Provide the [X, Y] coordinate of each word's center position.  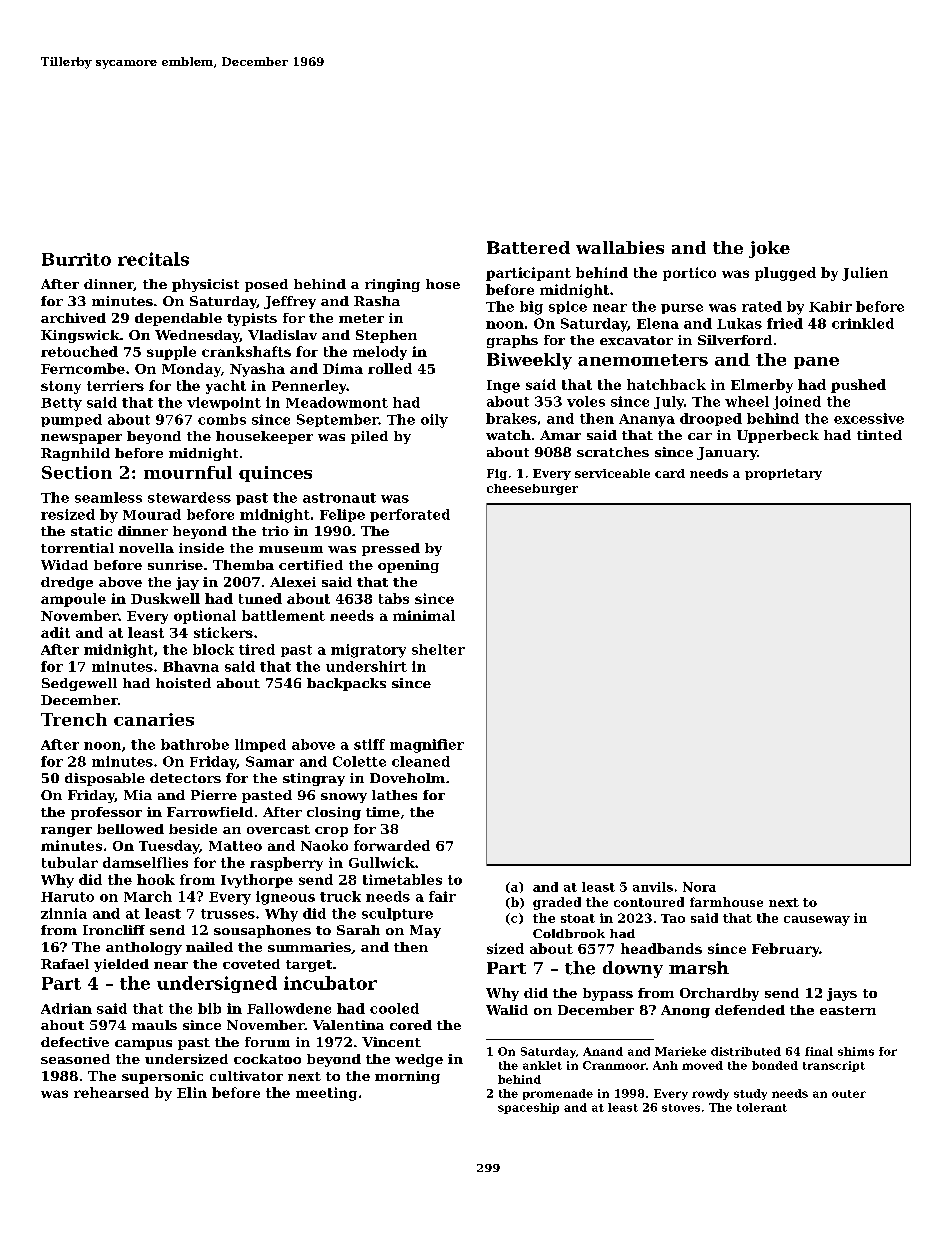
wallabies [620, 247]
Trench [74, 719]
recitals [153, 259]
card [670, 473]
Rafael [65, 964]
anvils [653, 887]
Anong [685, 1011]
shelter [438, 649]
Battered [528, 247]
